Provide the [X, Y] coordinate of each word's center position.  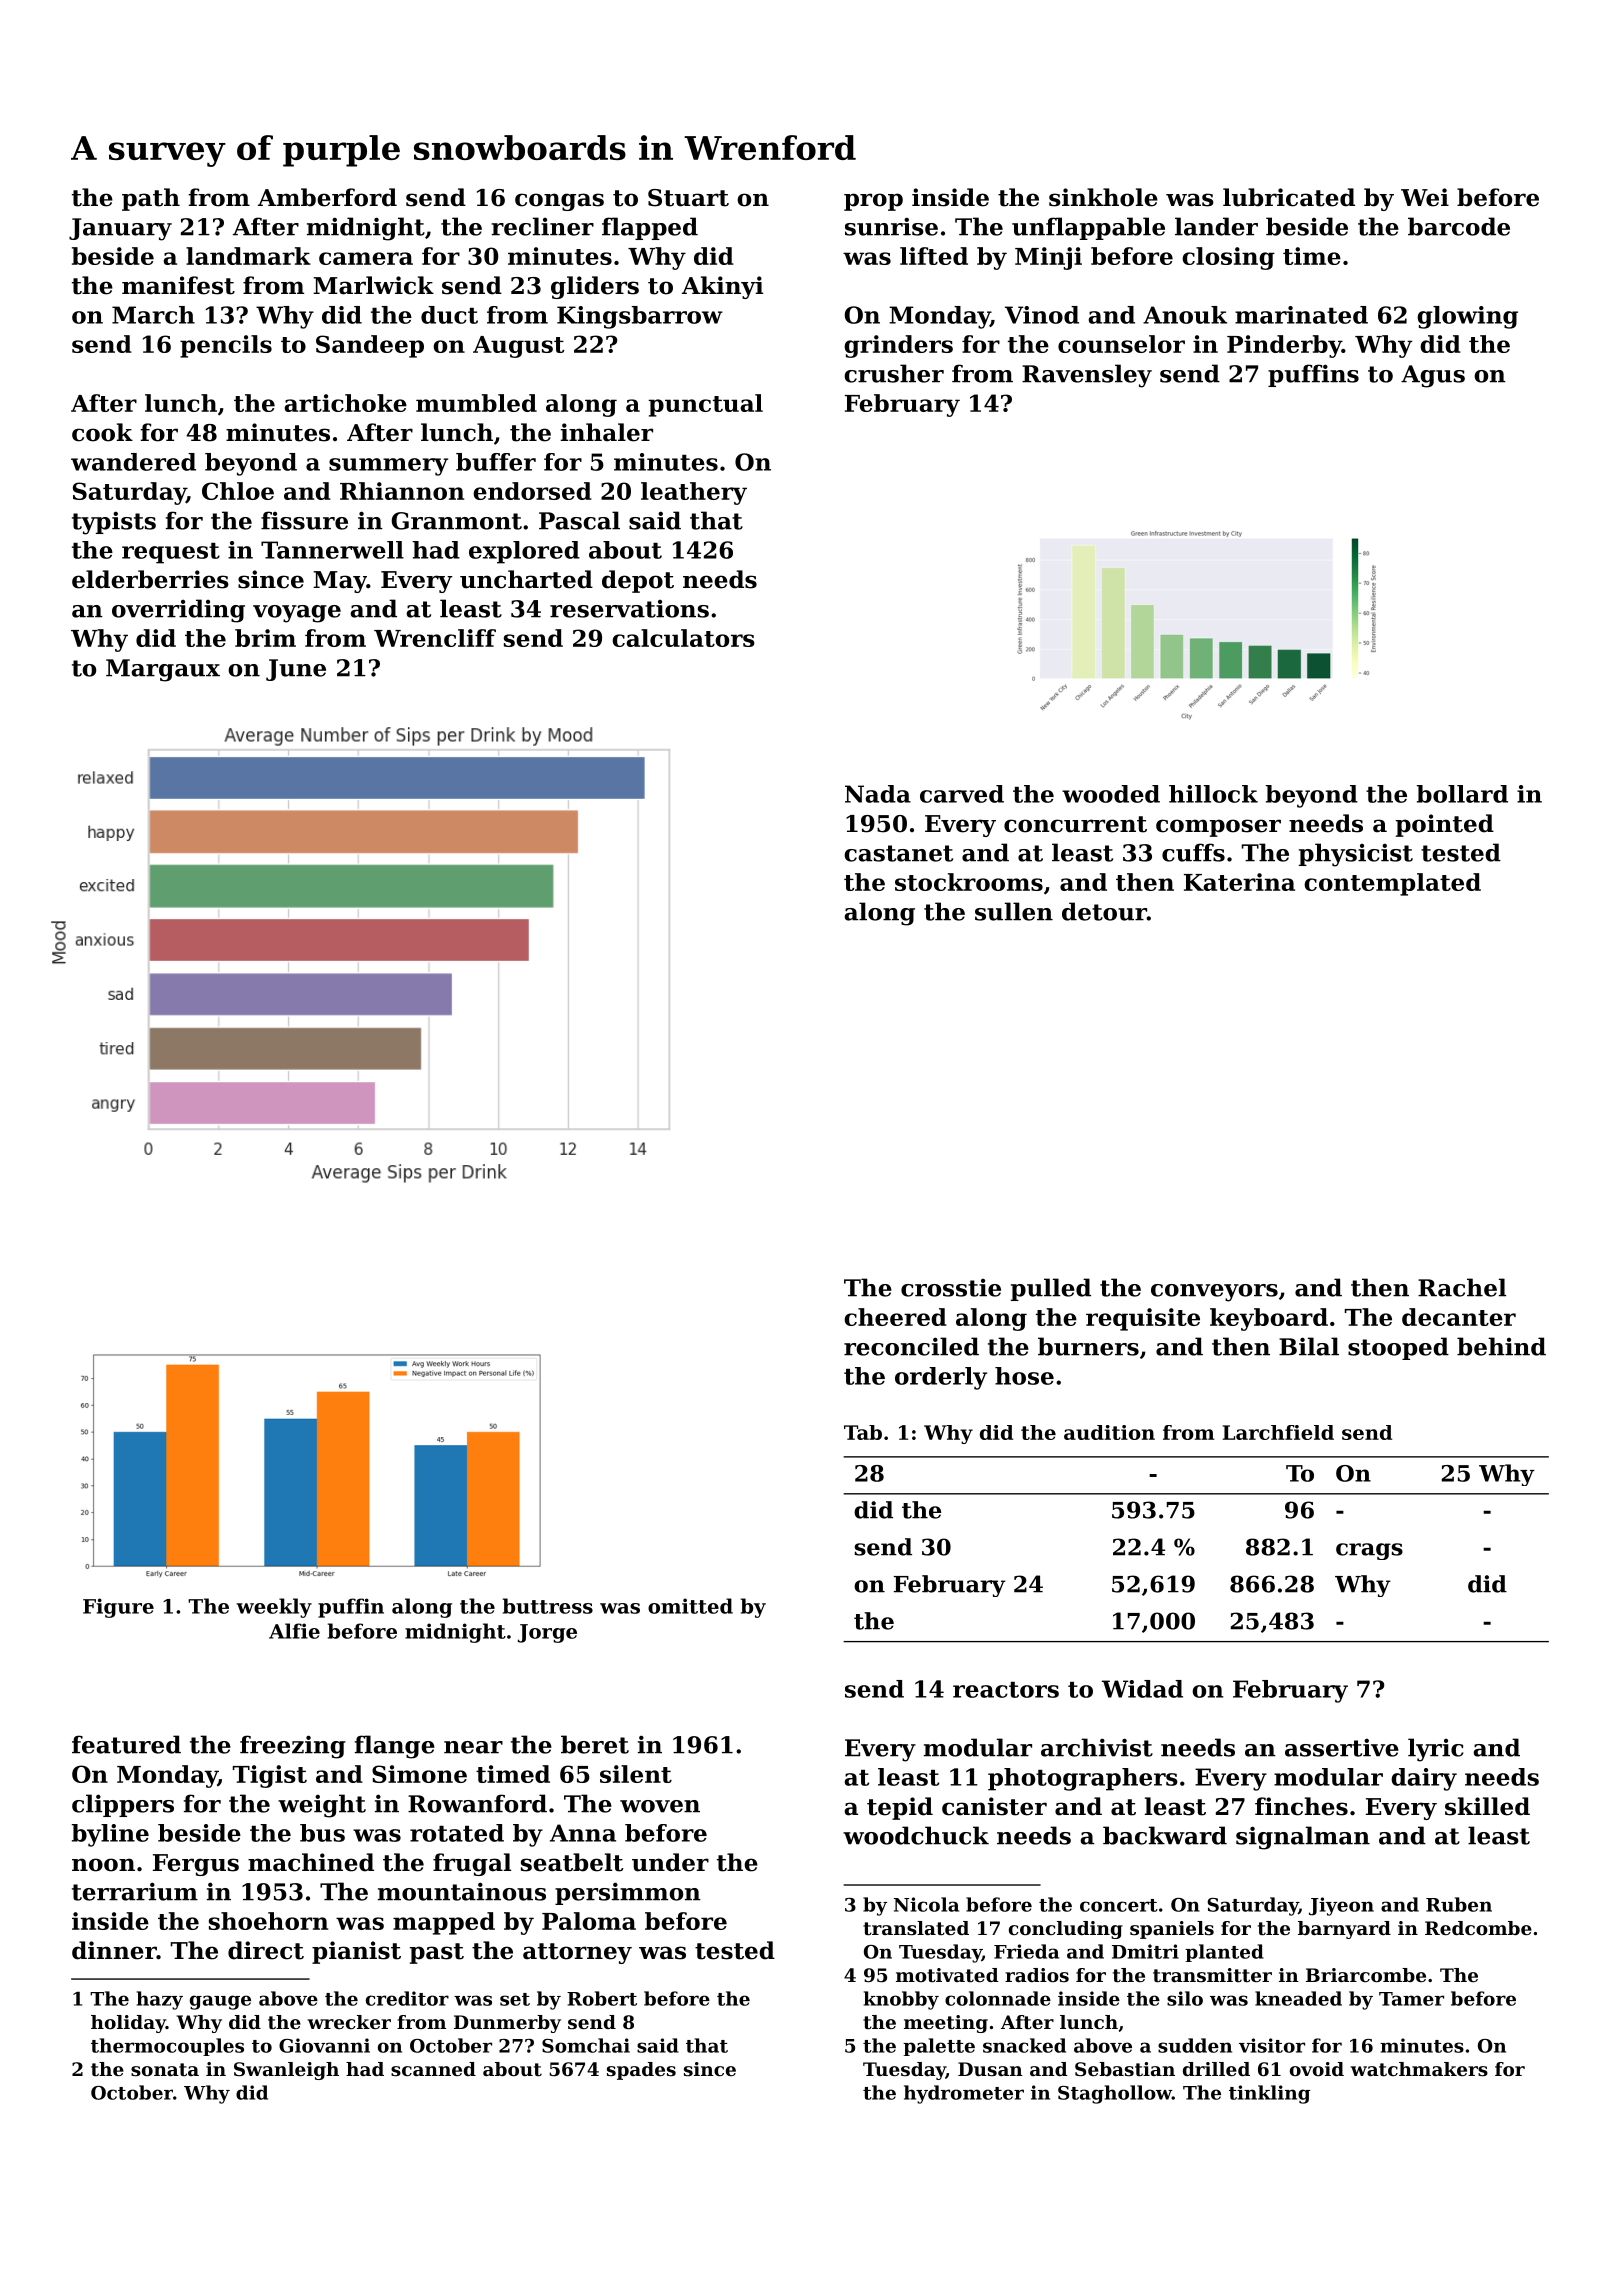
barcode [1459, 226]
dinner [114, 1950]
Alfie [294, 1631]
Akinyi [722, 287]
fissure [304, 520]
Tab [863, 1432]
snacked [1024, 2045]
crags [1369, 1551]
